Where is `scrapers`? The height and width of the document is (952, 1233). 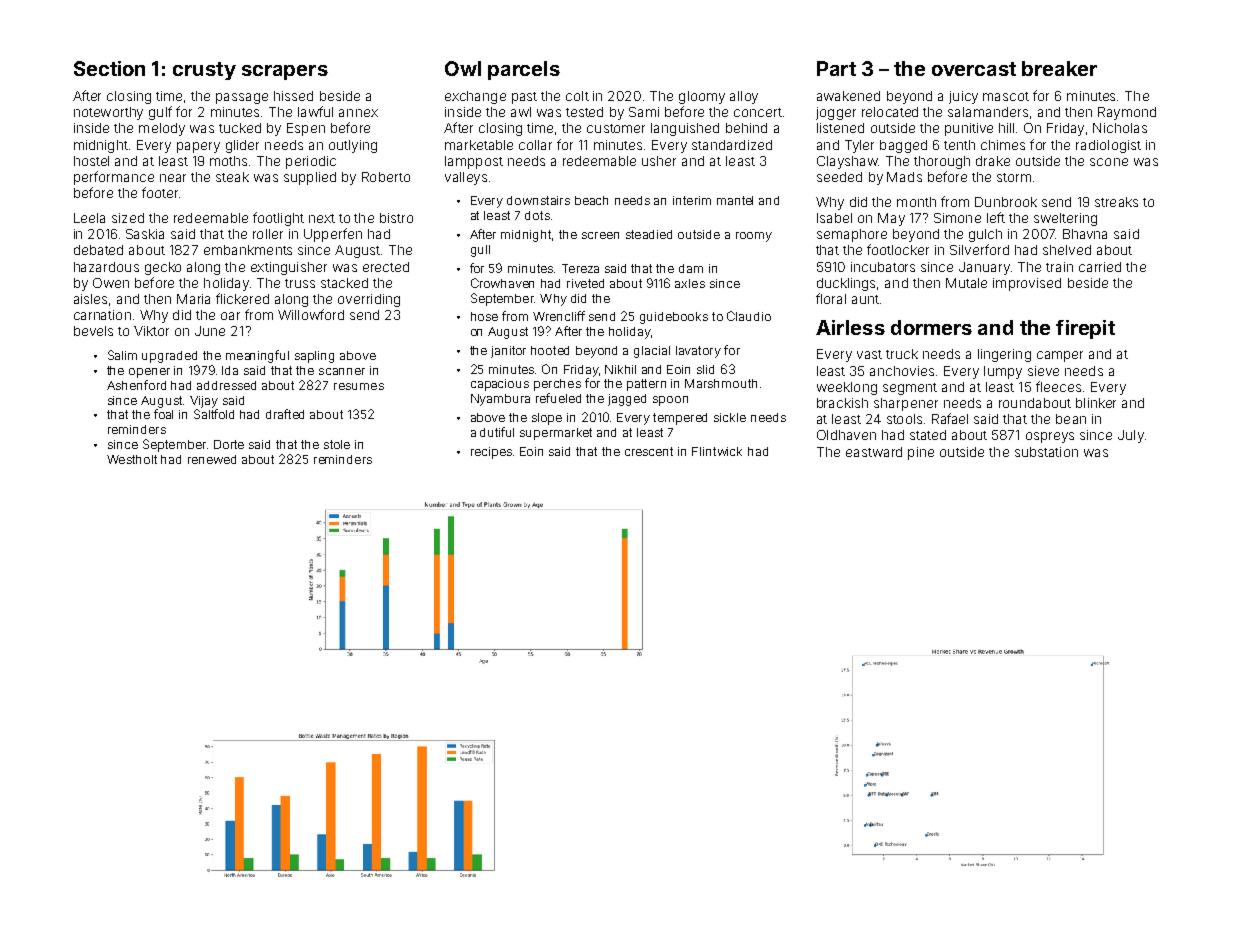 scrapers is located at coordinates (285, 72).
